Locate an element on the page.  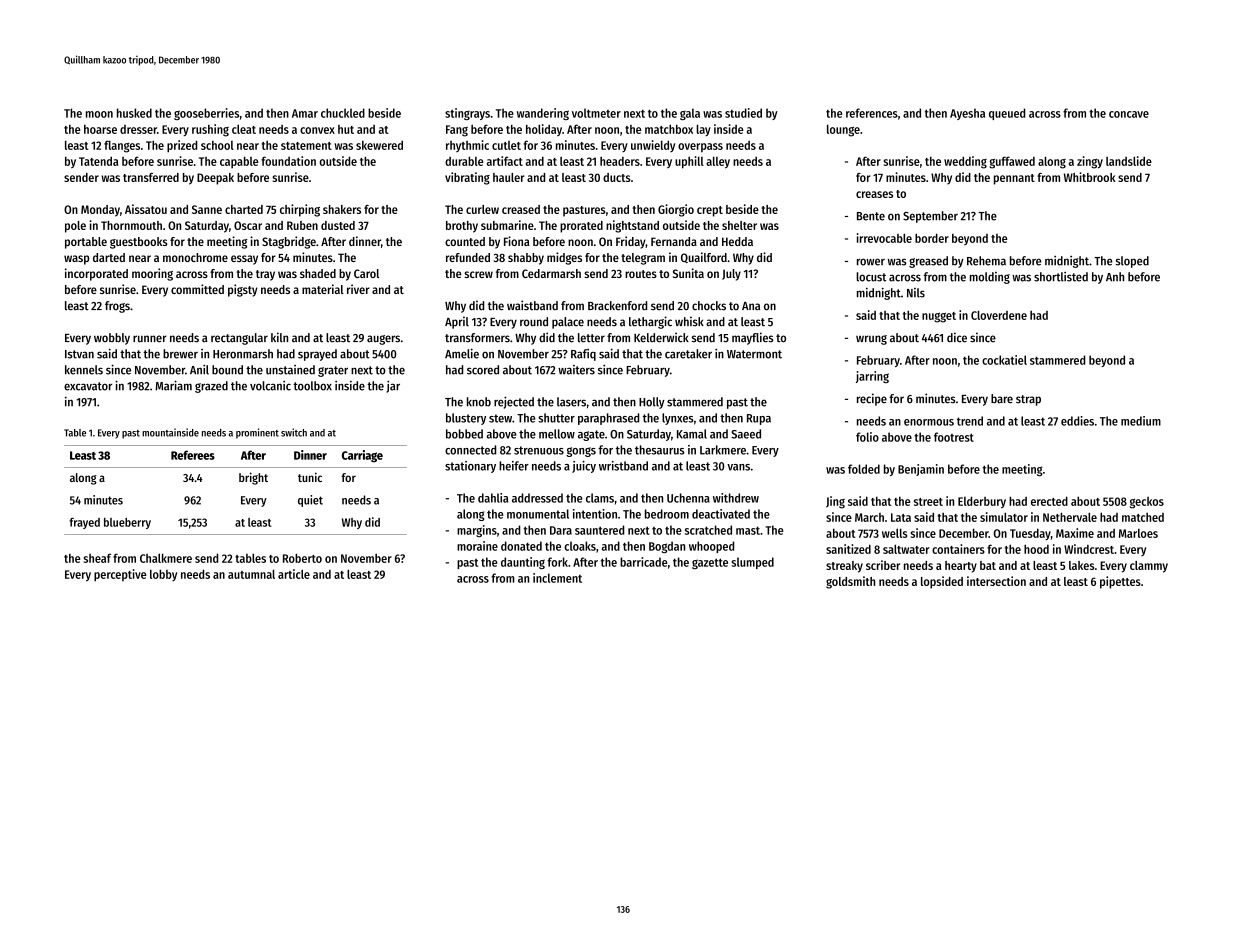
transferred is located at coordinates (151, 177).
